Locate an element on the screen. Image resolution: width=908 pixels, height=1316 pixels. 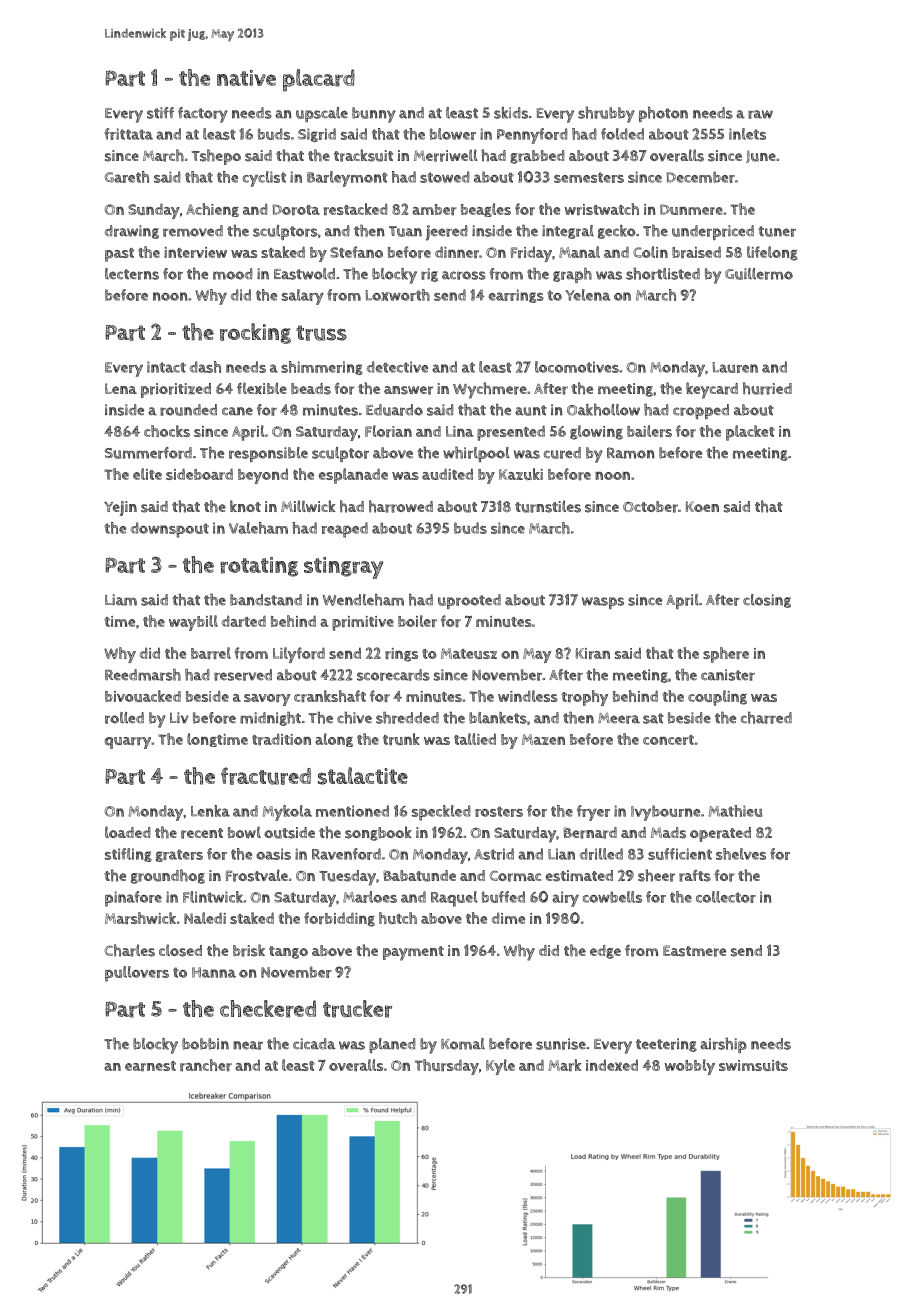
tallied is located at coordinates (475, 739).
